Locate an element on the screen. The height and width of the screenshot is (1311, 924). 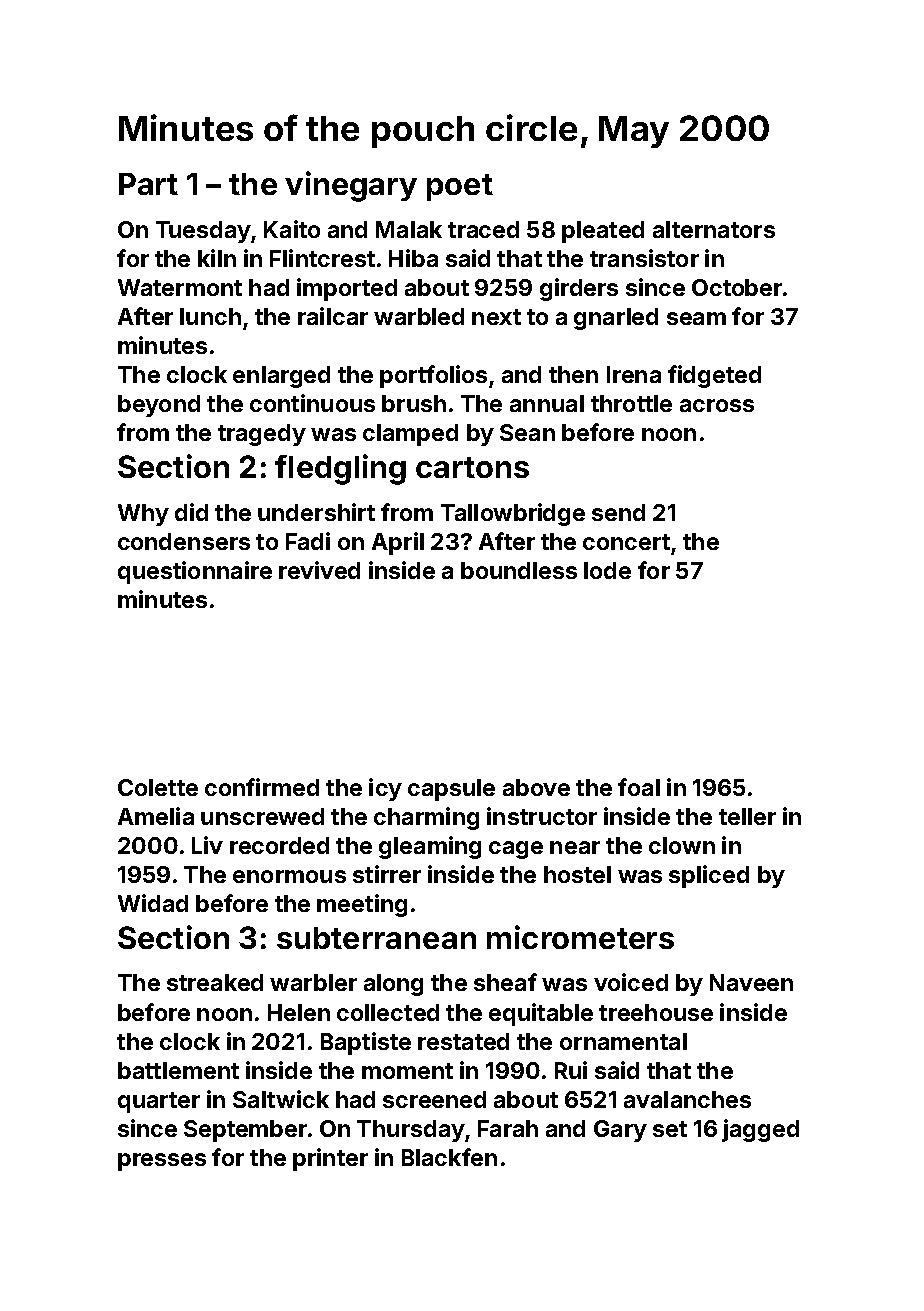
streaked is located at coordinates (215, 982).
